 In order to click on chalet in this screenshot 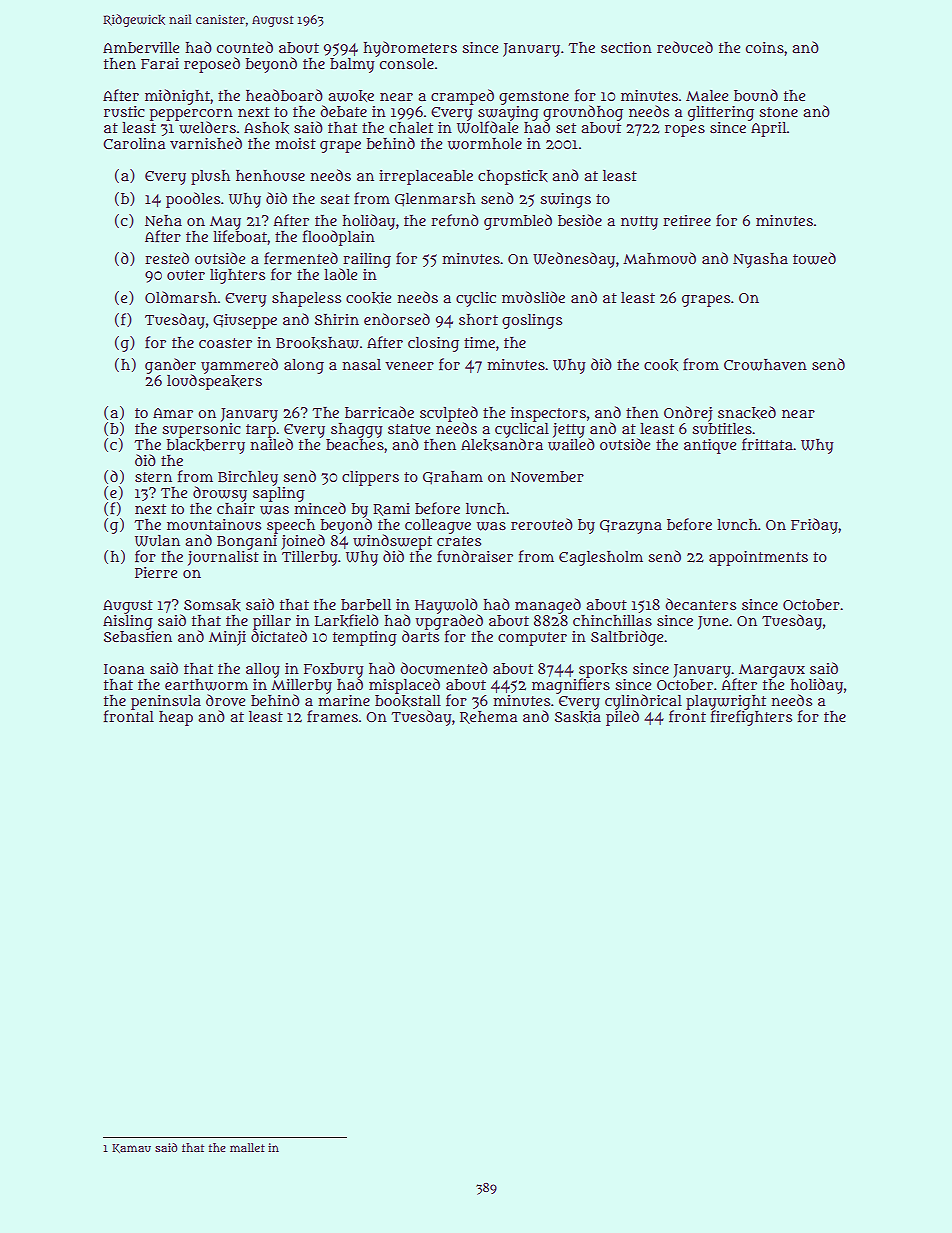, I will do `click(411, 127)`.
